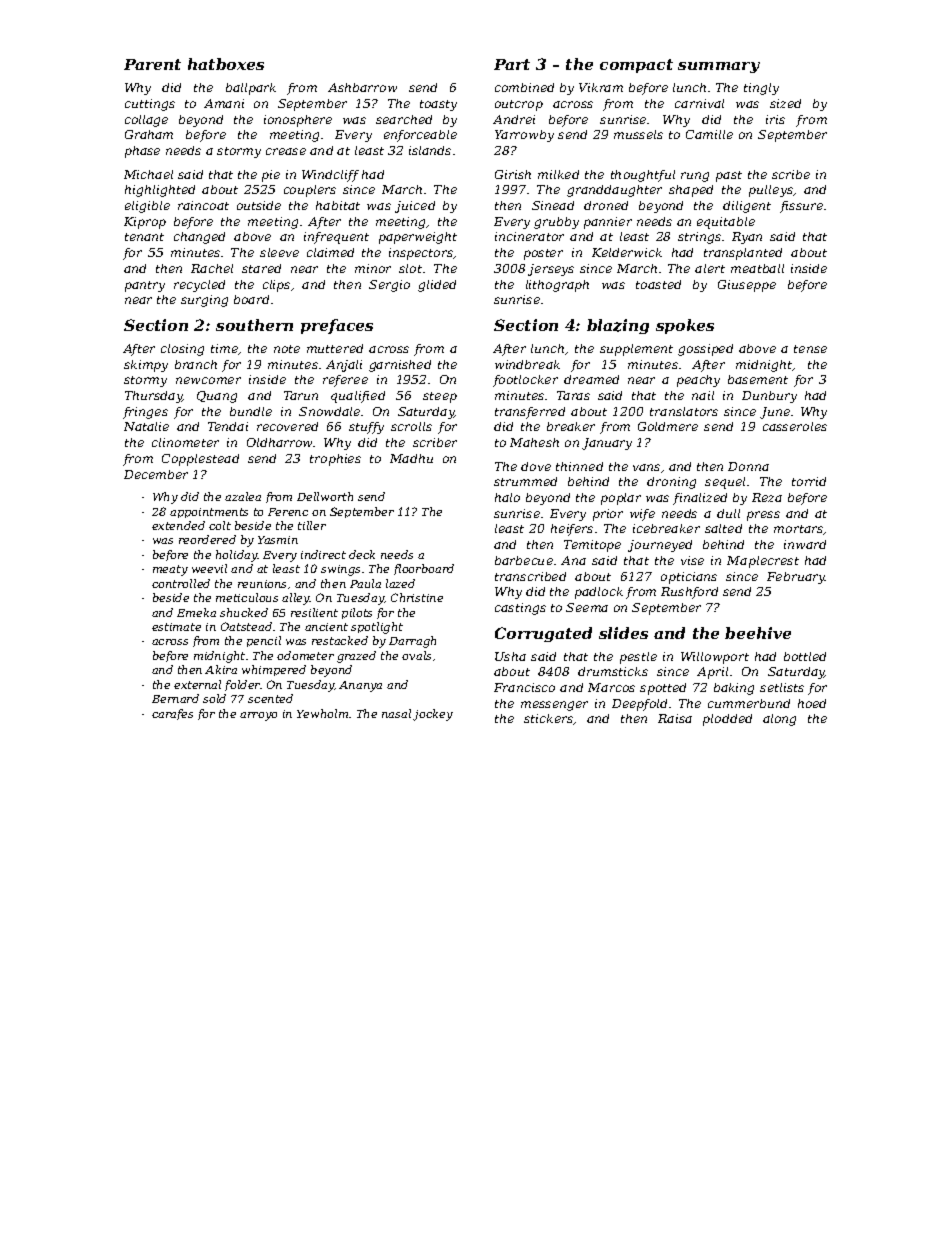 This page has height=1233, width=952. I want to click on alert, so click(710, 268).
